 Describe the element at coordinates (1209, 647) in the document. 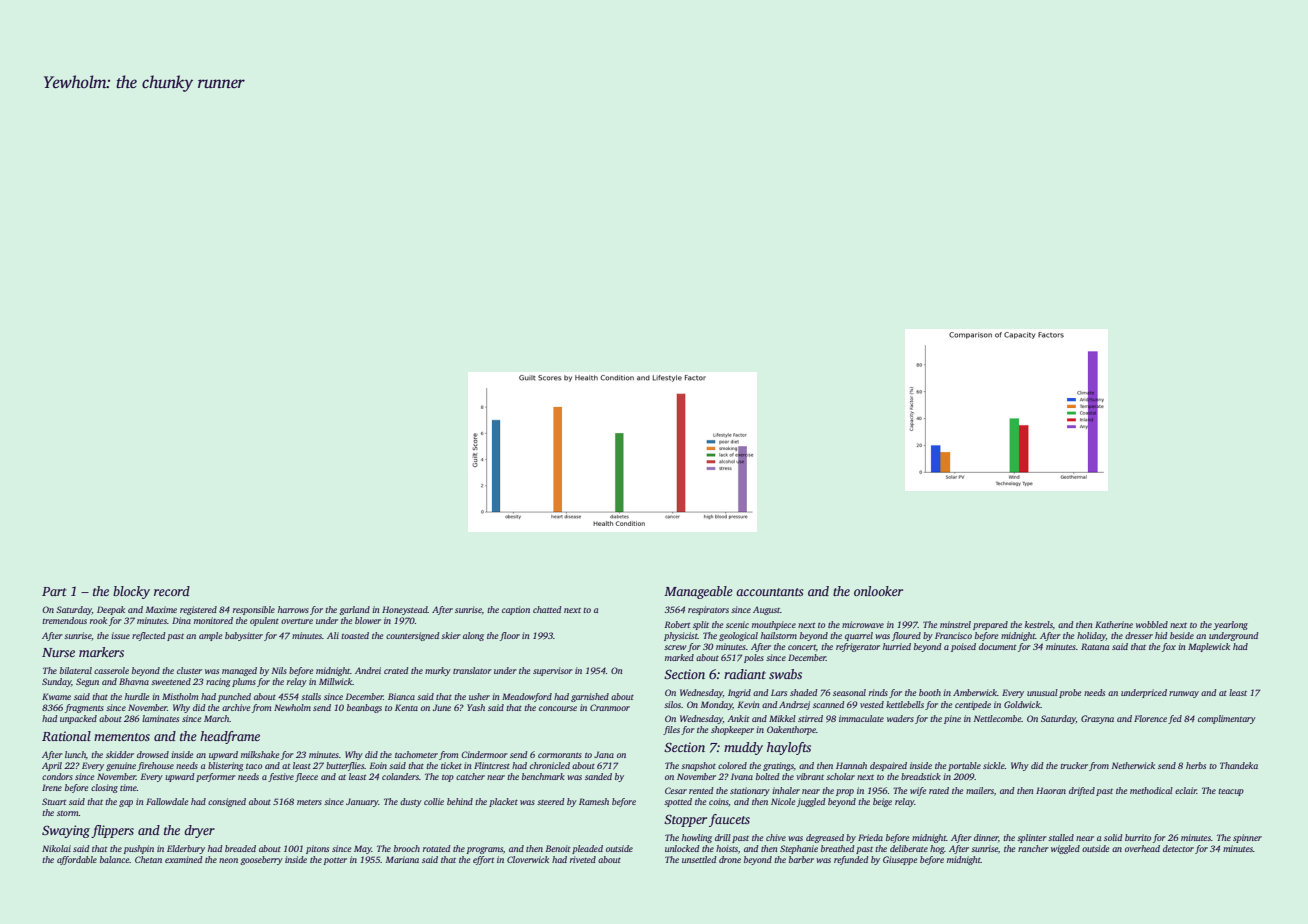

I see `Maplewick` at that location.
